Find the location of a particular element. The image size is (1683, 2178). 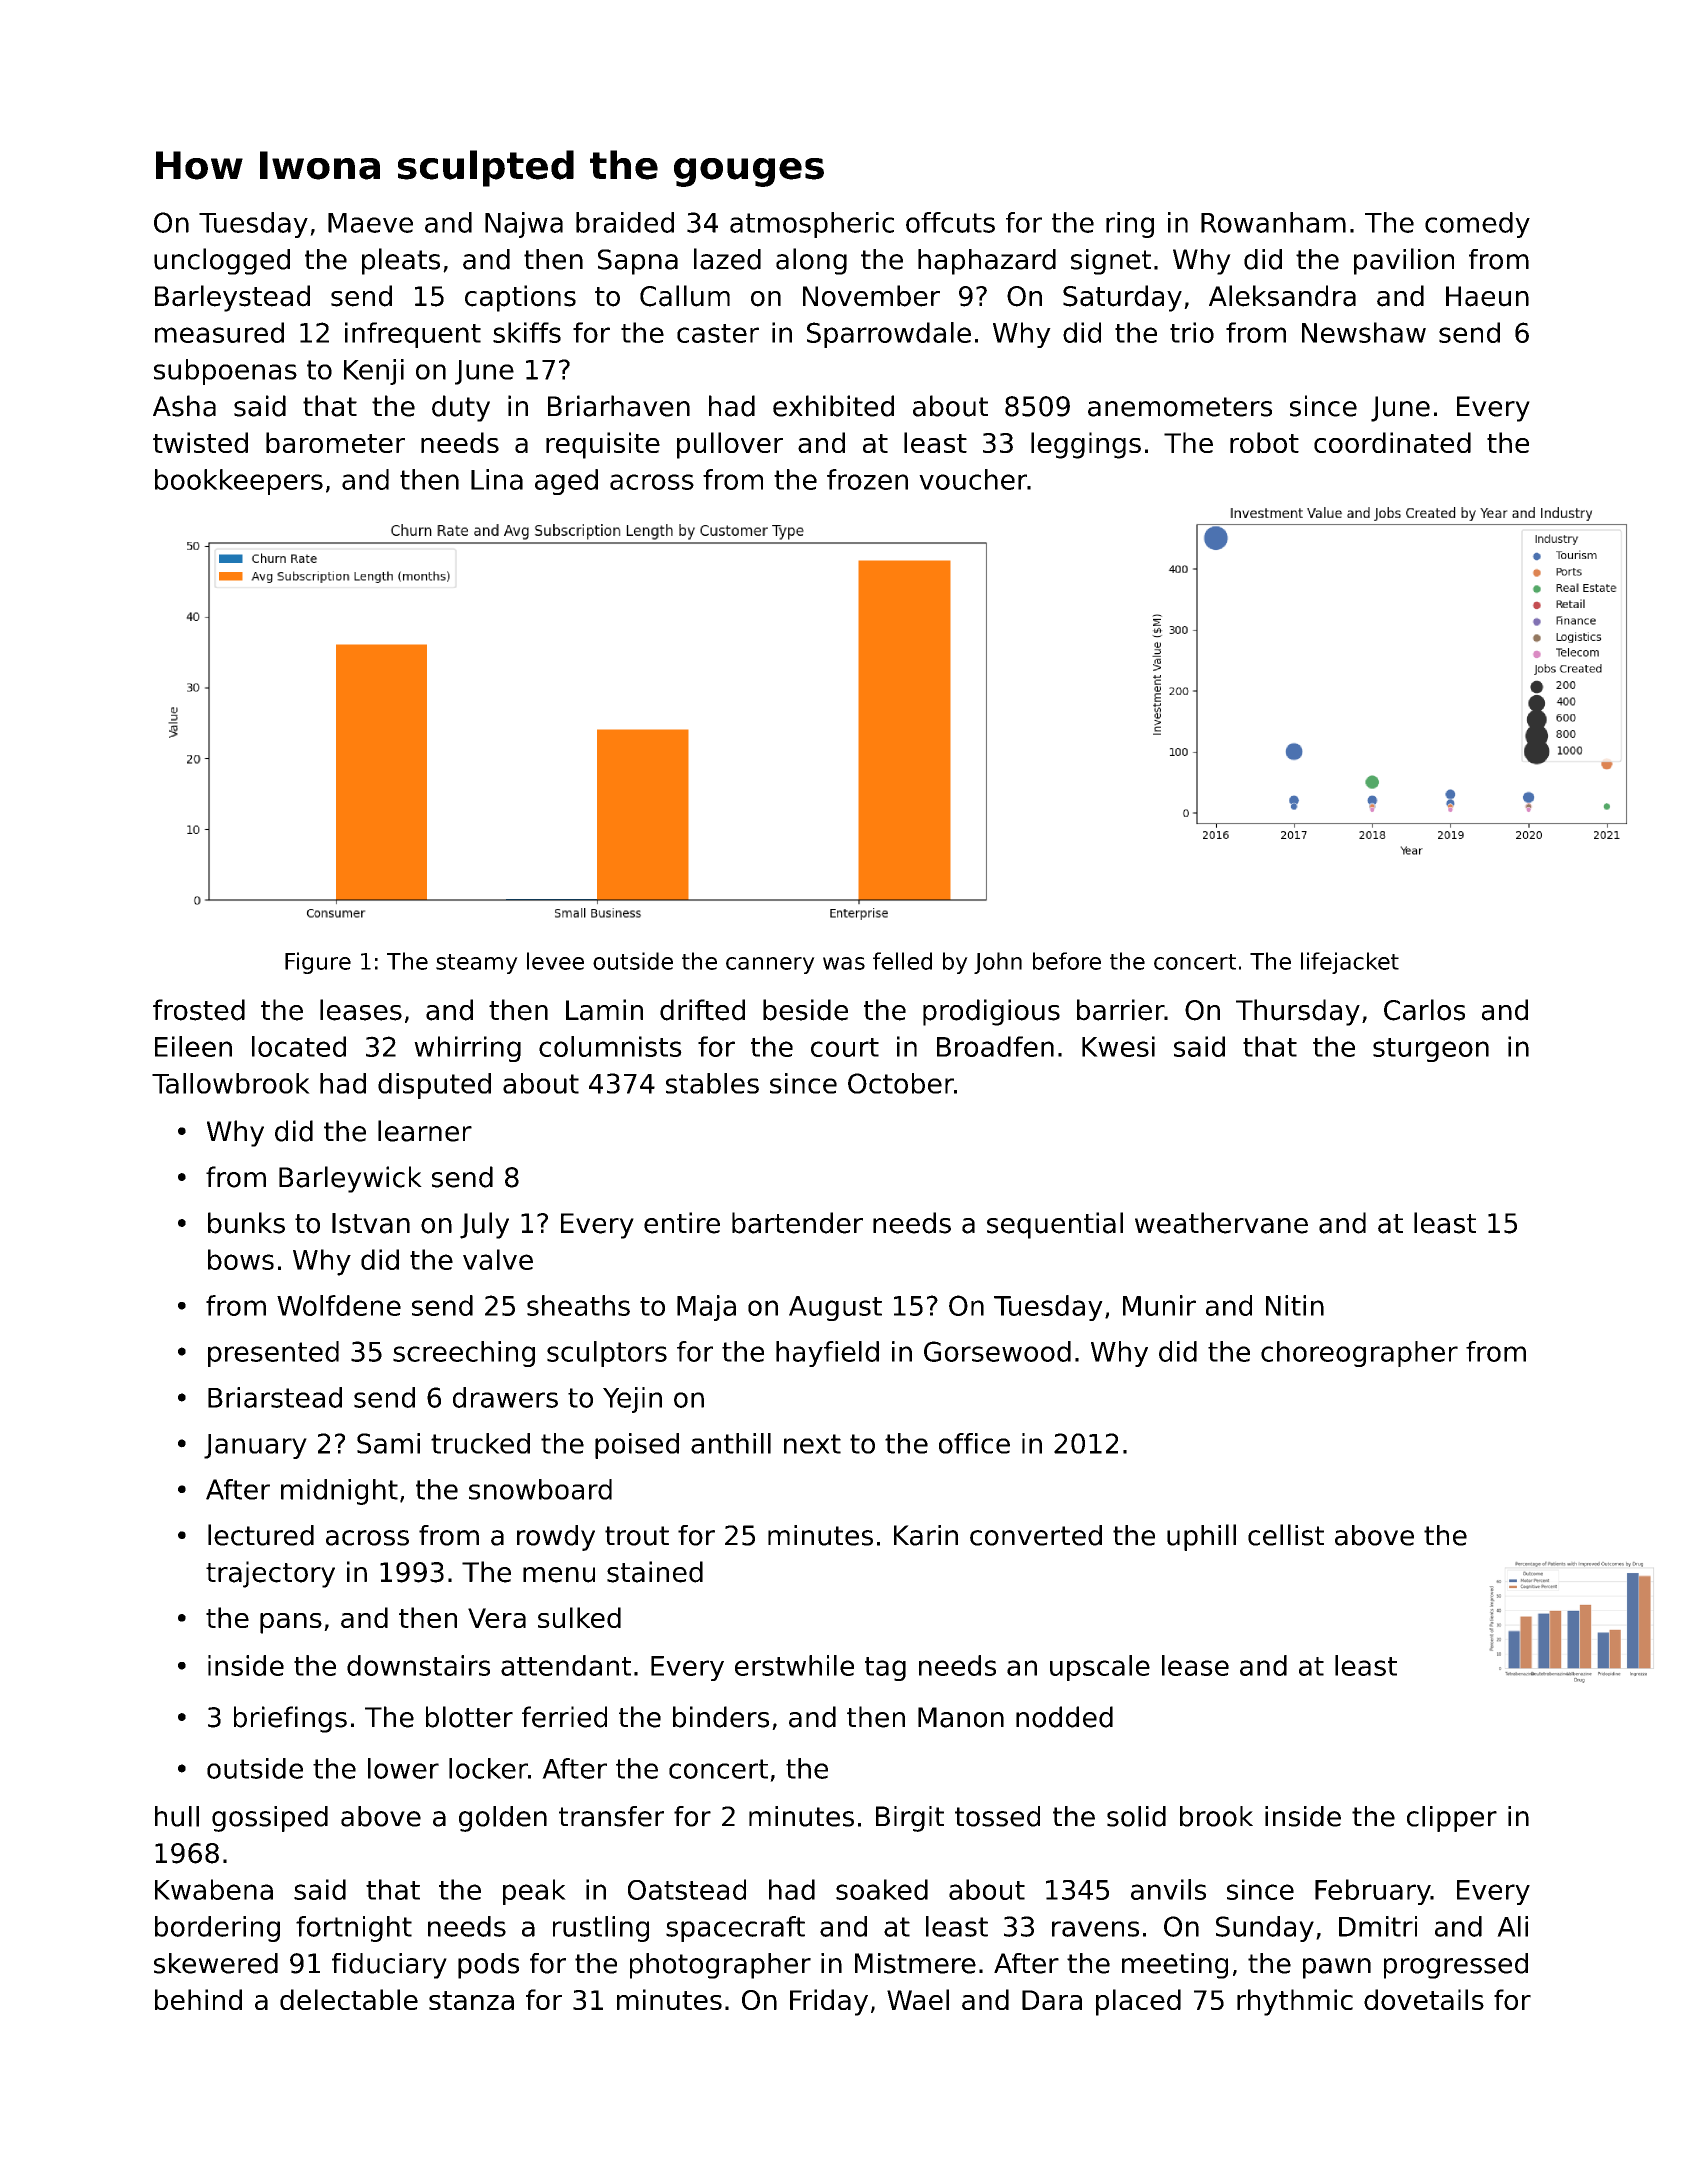

robot is located at coordinates (1264, 442).
